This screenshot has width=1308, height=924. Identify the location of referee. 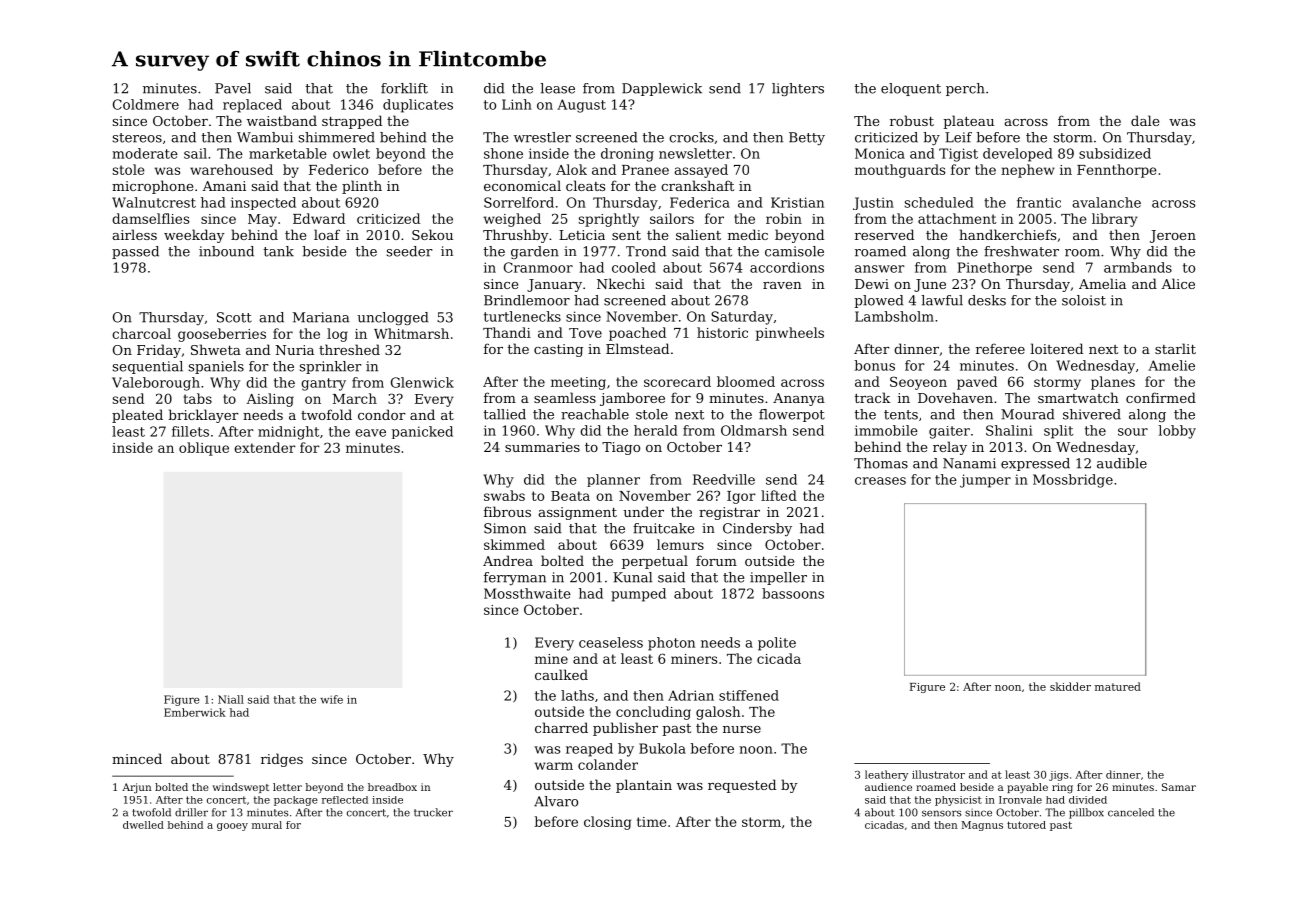
(1000, 348).
